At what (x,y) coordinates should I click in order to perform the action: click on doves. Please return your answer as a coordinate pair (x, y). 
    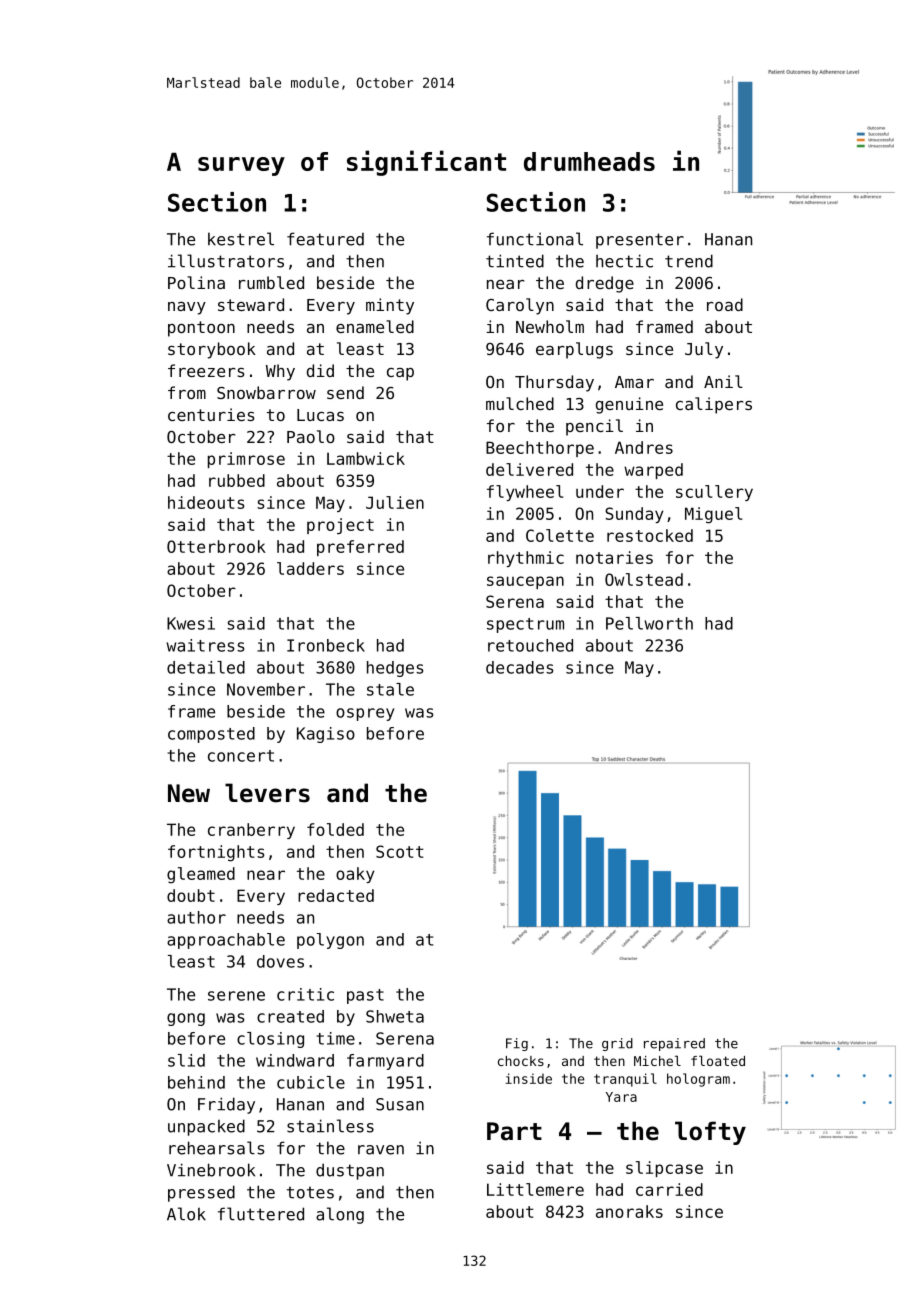
    Looking at the image, I should click on (280, 961).
